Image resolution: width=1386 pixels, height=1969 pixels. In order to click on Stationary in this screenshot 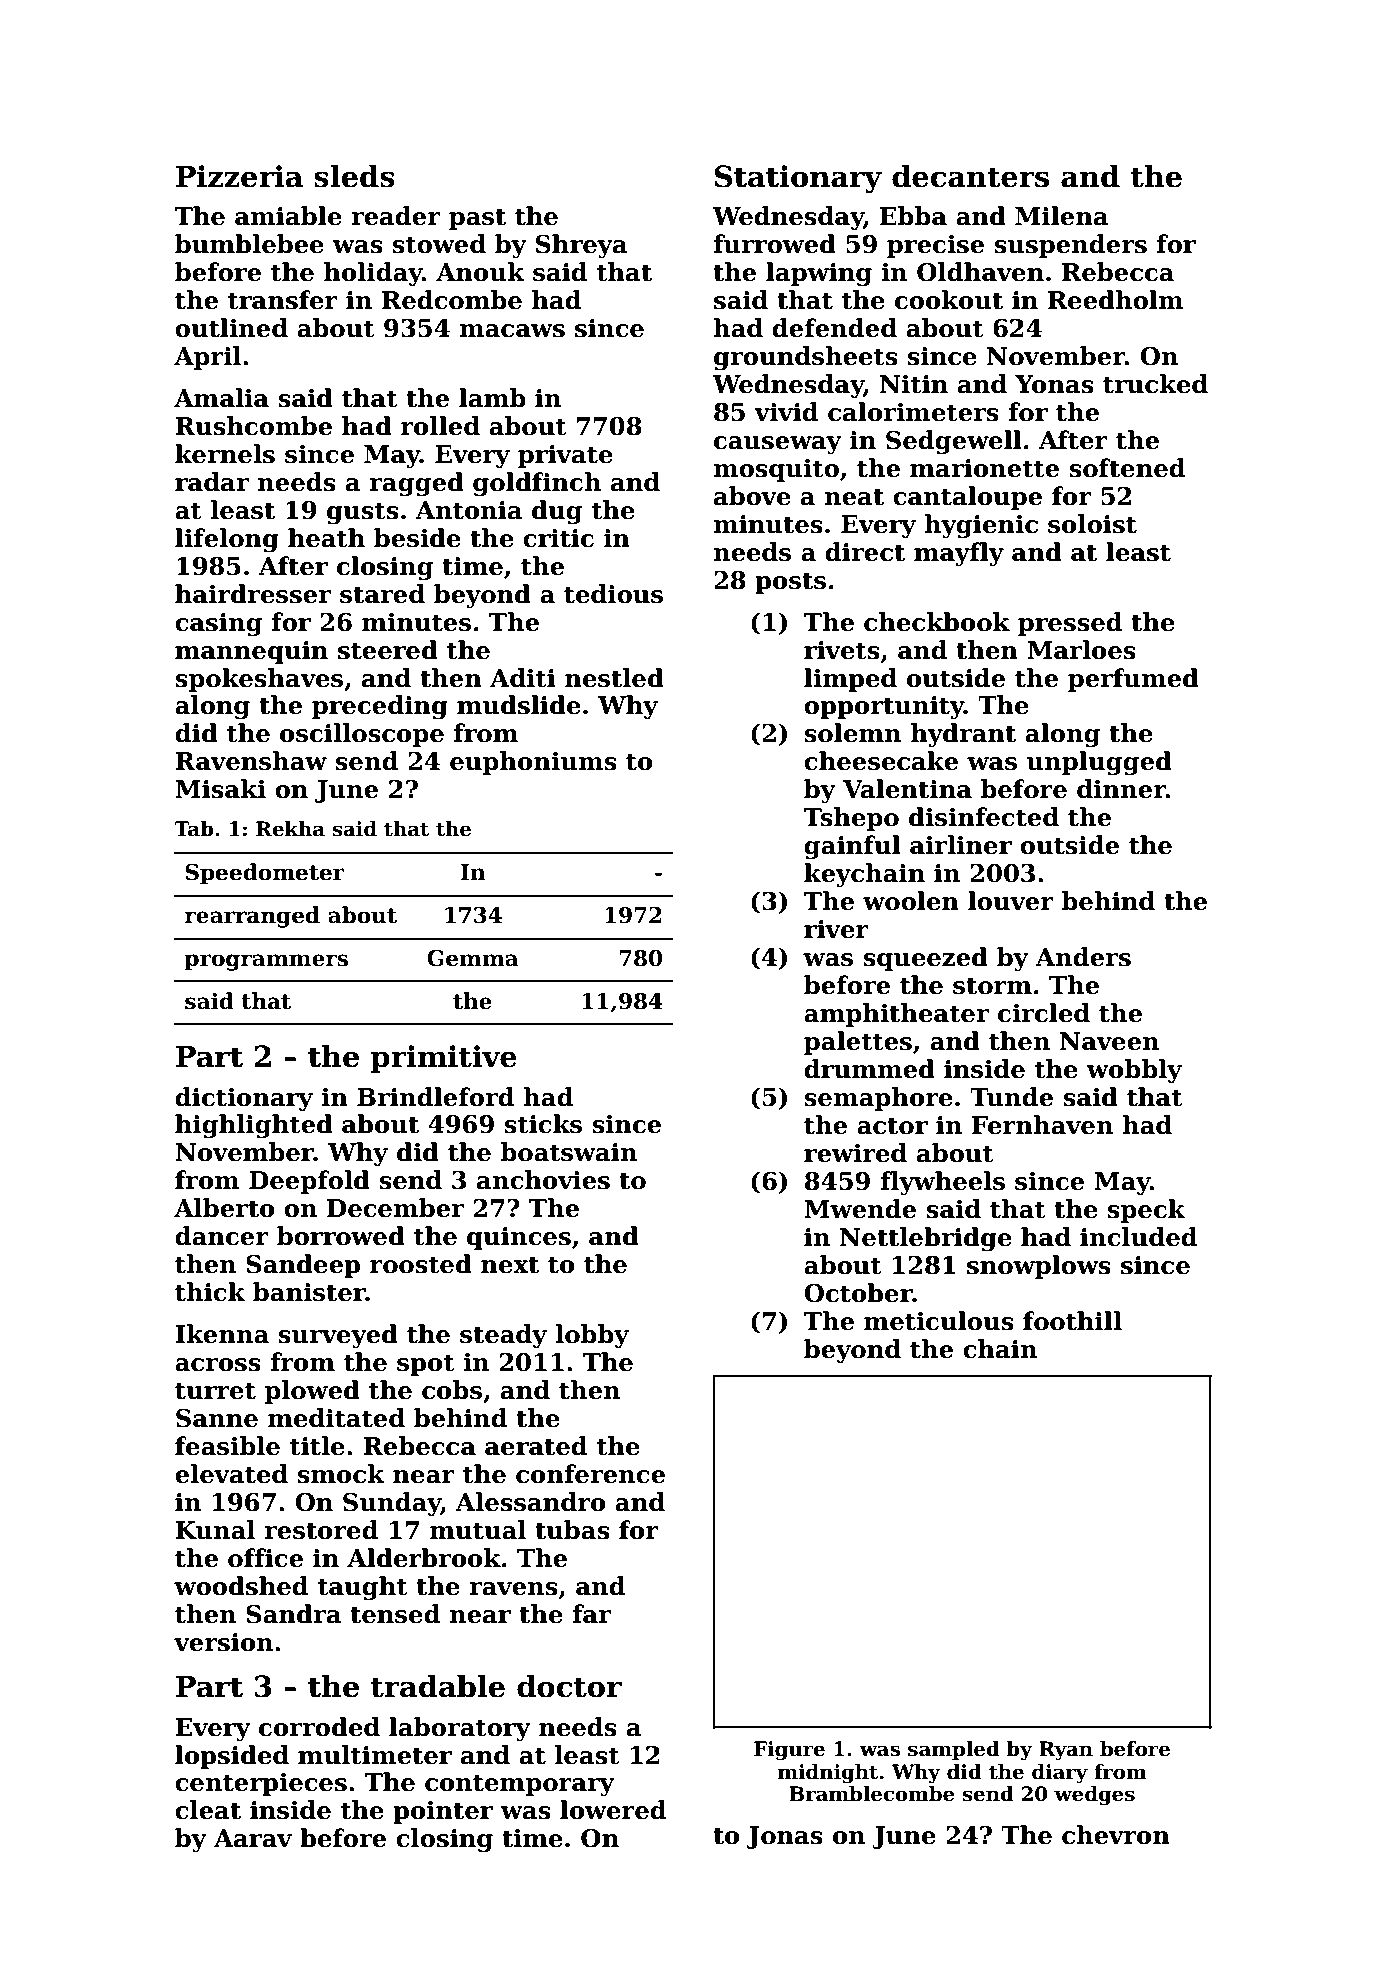, I will do `click(798, 179)`.
